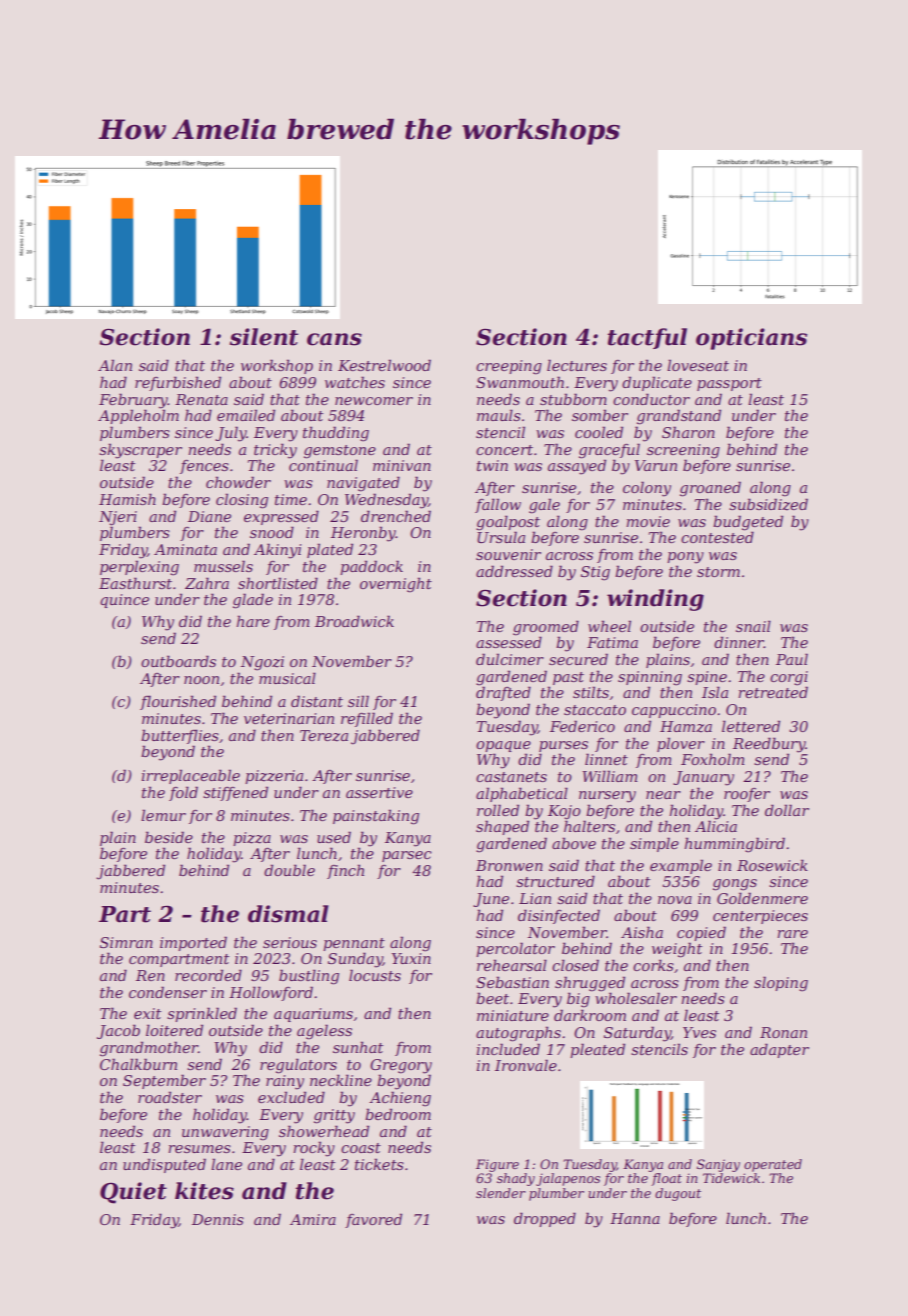  What do you see at coordinates (314, 1149) in the page?
I see `rocky` at bounding box center [314, 1149].
